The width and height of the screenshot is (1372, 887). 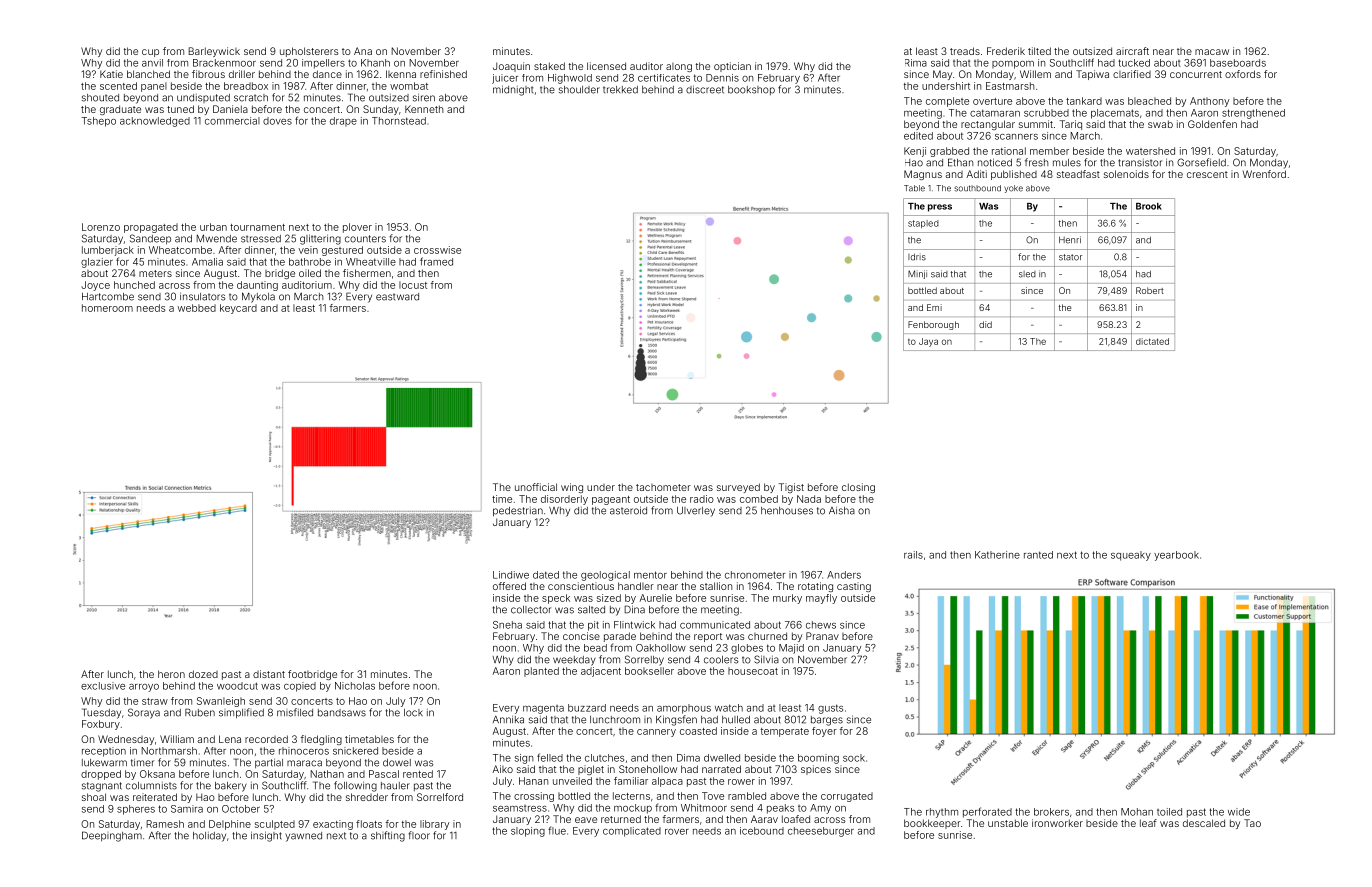 I want to click on Lindiwe, so click(x=511, y=575).
